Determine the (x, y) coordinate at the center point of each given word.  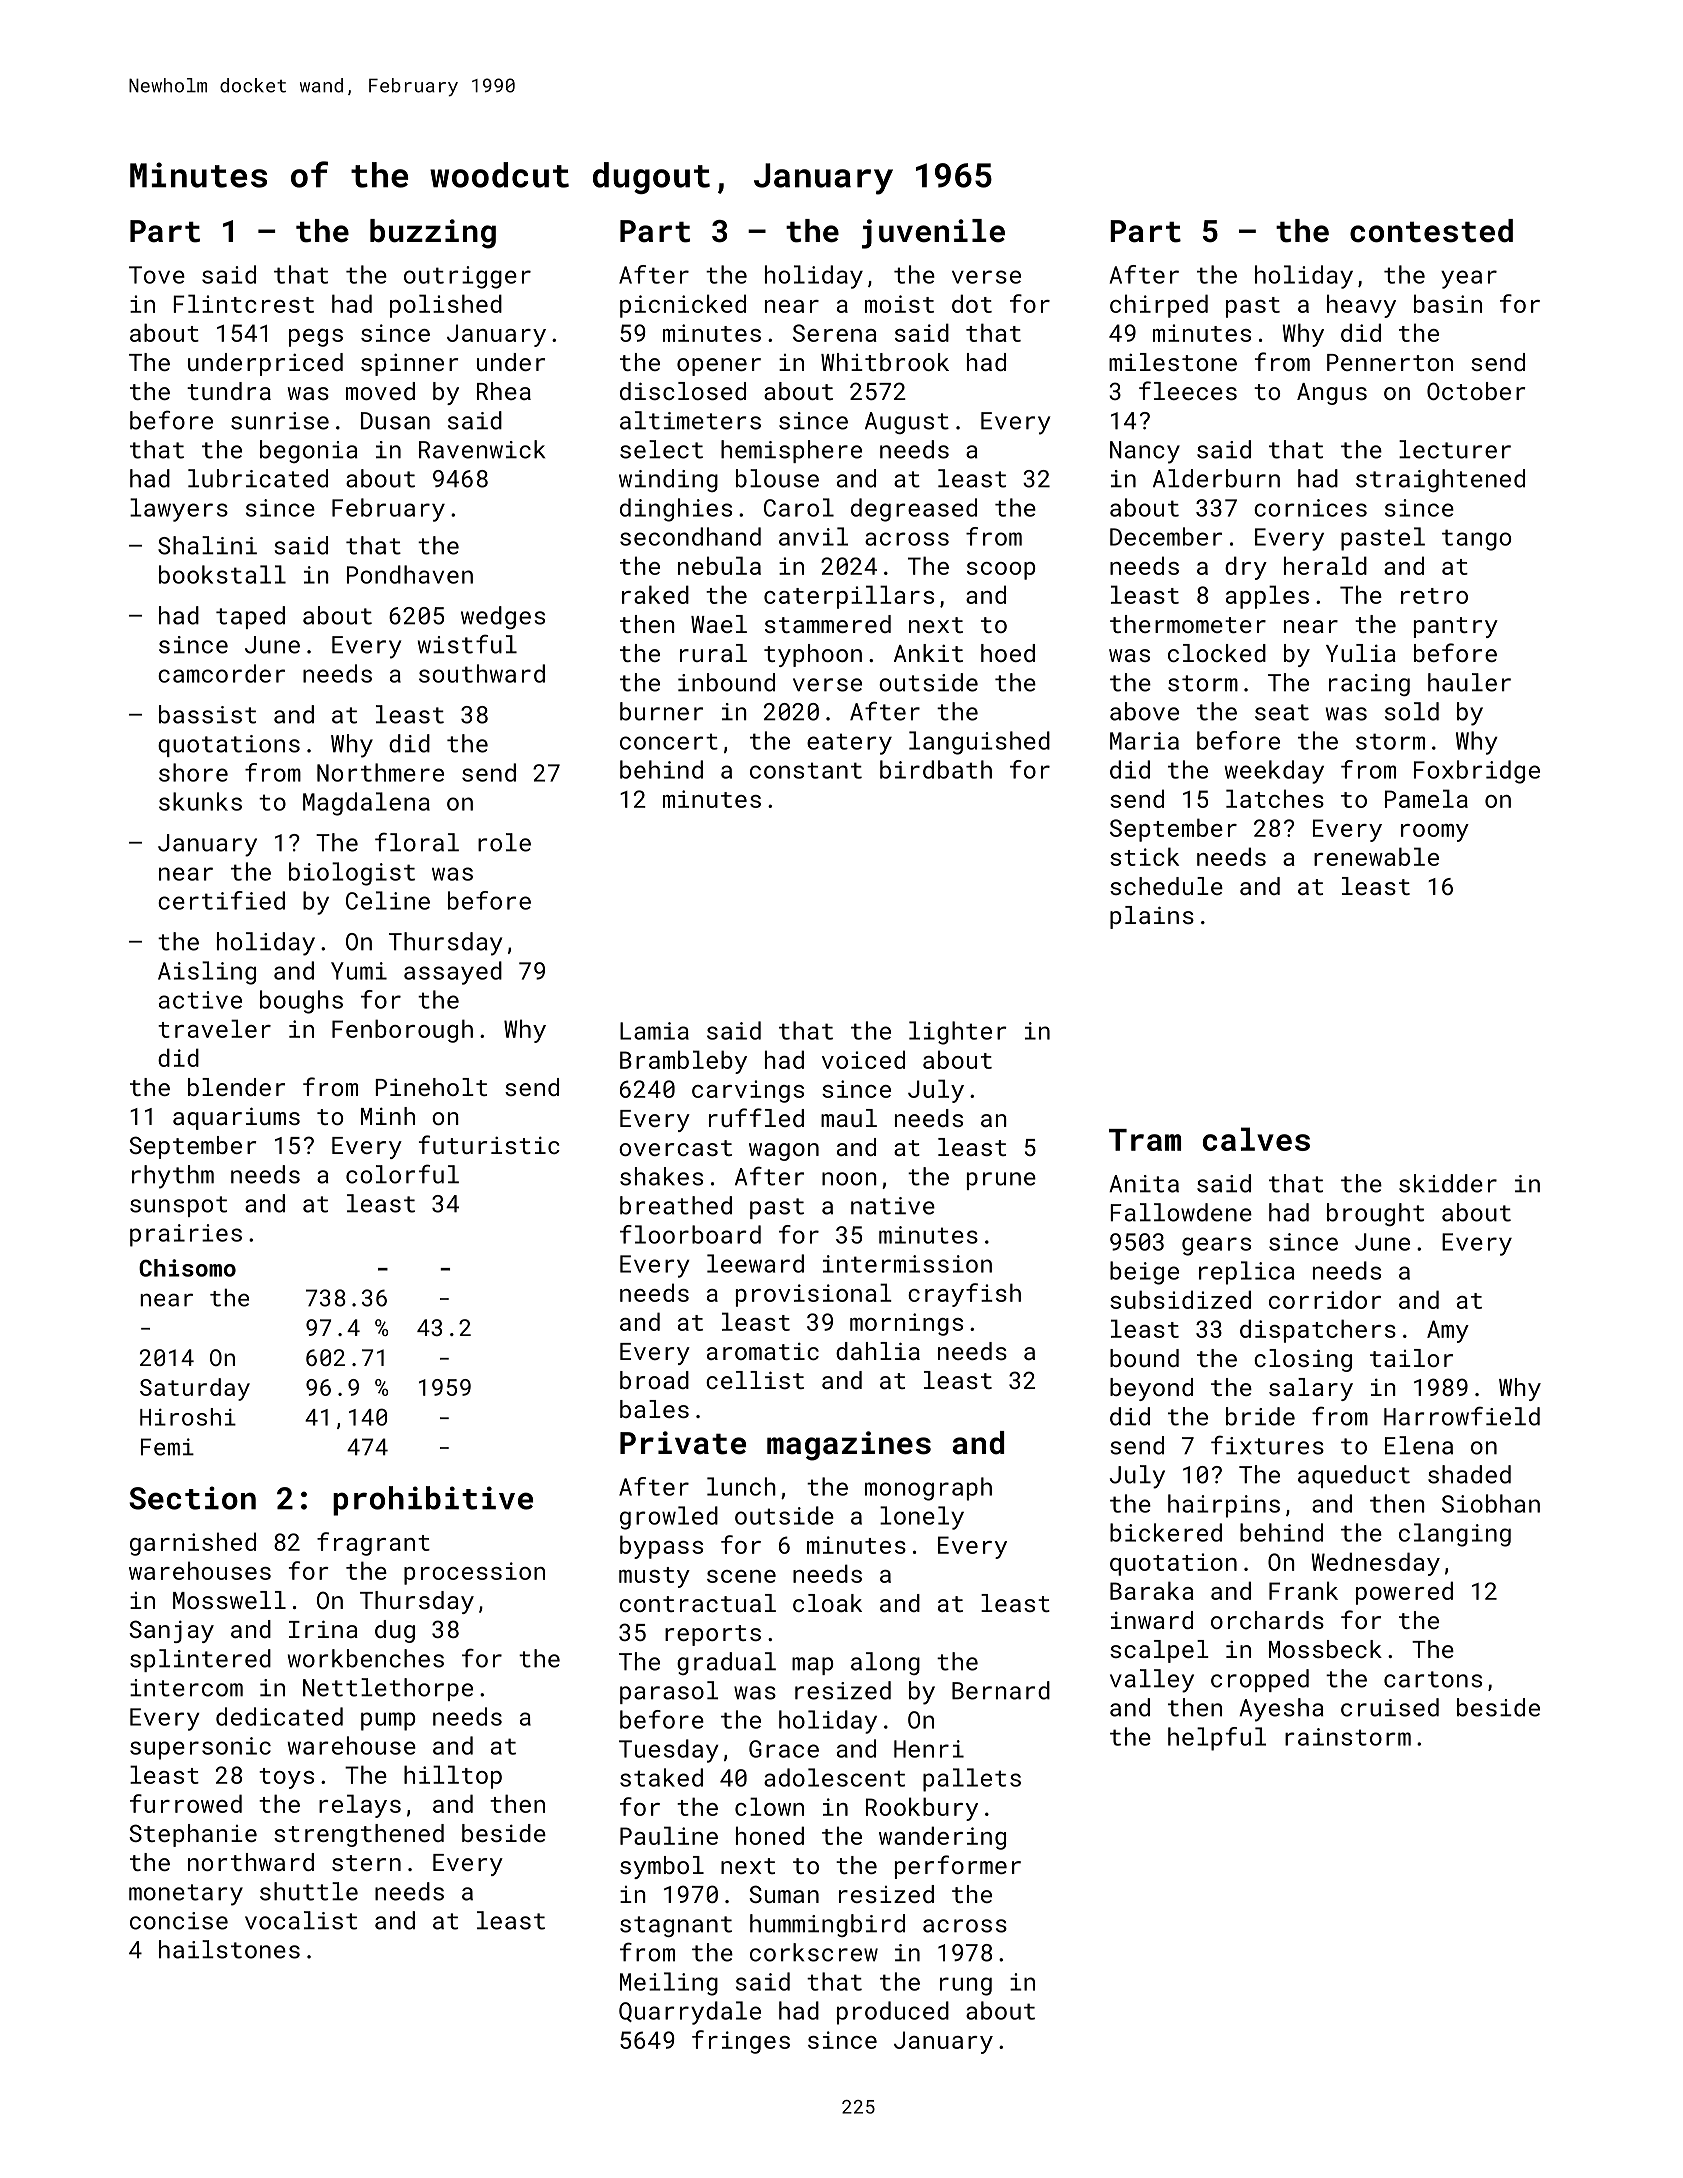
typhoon (813, 655)
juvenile (933, 234)
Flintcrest (244, 303)
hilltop (453, 1777)
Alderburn (1216, 478)
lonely (922, 1518)
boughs (301, 1002)
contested (1431, 231)
